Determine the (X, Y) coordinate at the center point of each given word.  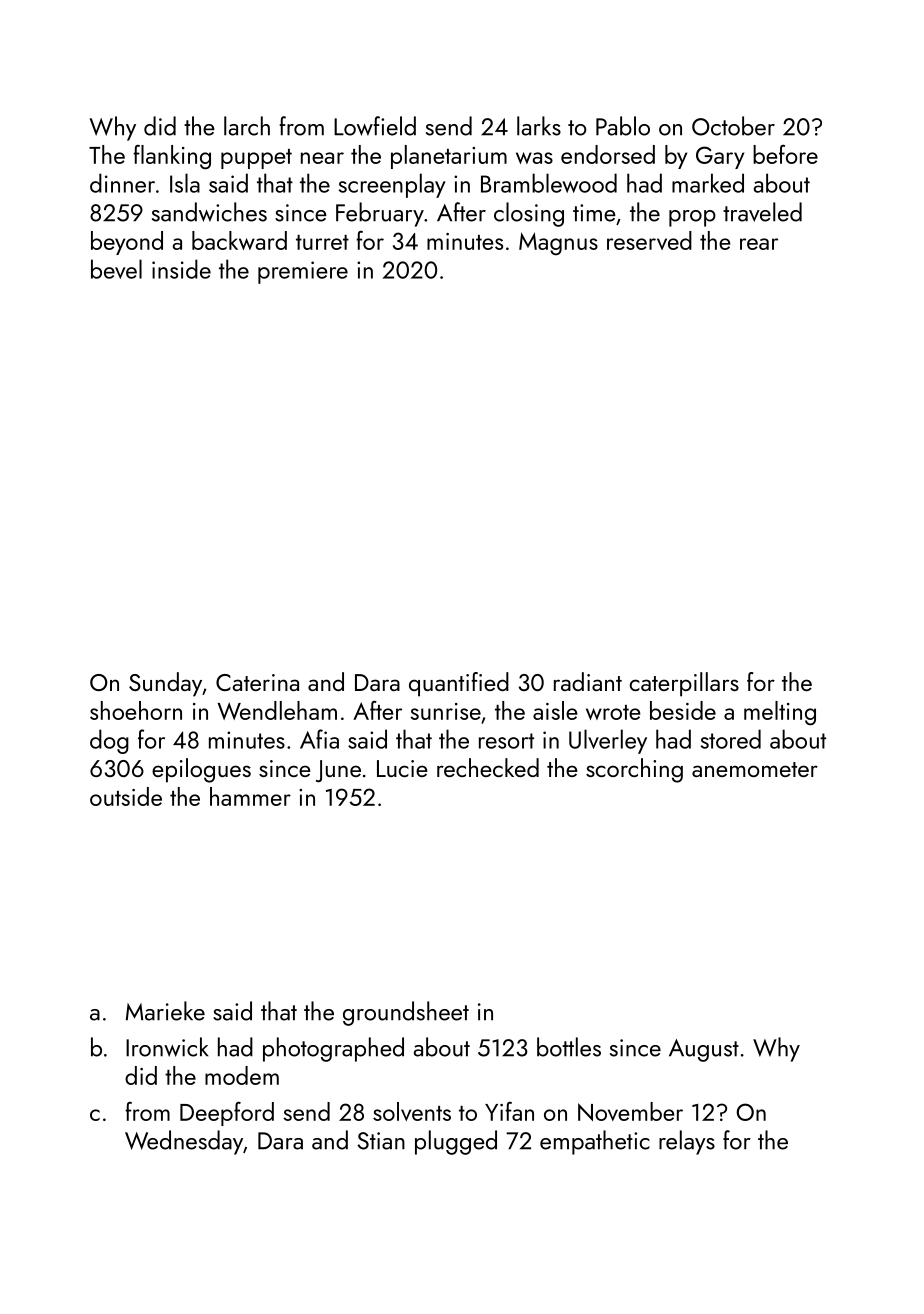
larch (247, 126)
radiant (588, 681)
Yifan (509, 1111)
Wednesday (184, 1142)
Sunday (165, 684)
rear (759, 244)
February (380, 214)
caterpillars (684, 684)
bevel (116, 269)
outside (126, 796)
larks (539, 126)
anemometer (755, 769)
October (733, 126)
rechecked (488, 767)
